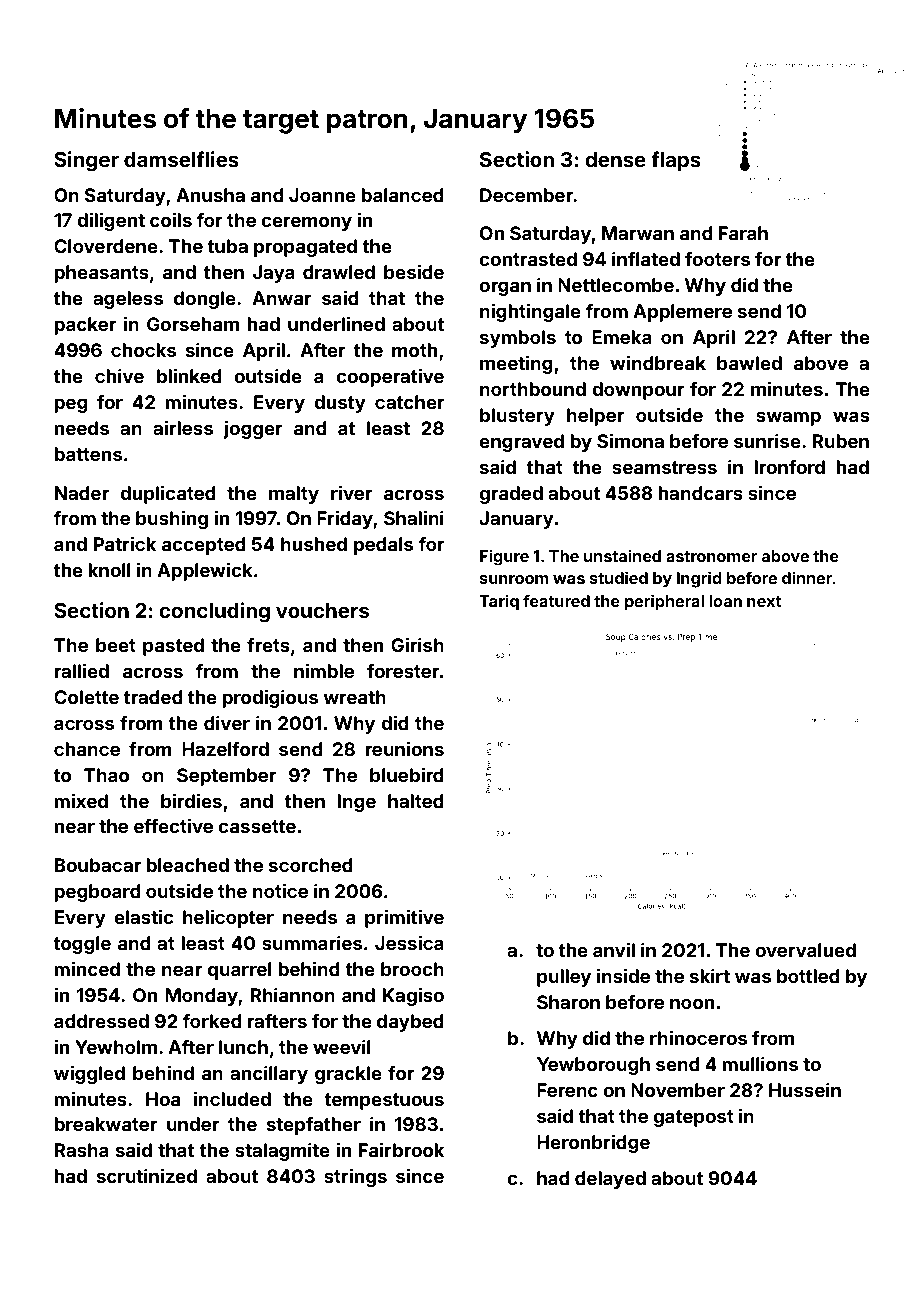 Image resolution: width=924 pixels, height=1308 pixels. Describe the element at coordinates (101, 1021) in the screenshot. I see `addressed` at that location.
